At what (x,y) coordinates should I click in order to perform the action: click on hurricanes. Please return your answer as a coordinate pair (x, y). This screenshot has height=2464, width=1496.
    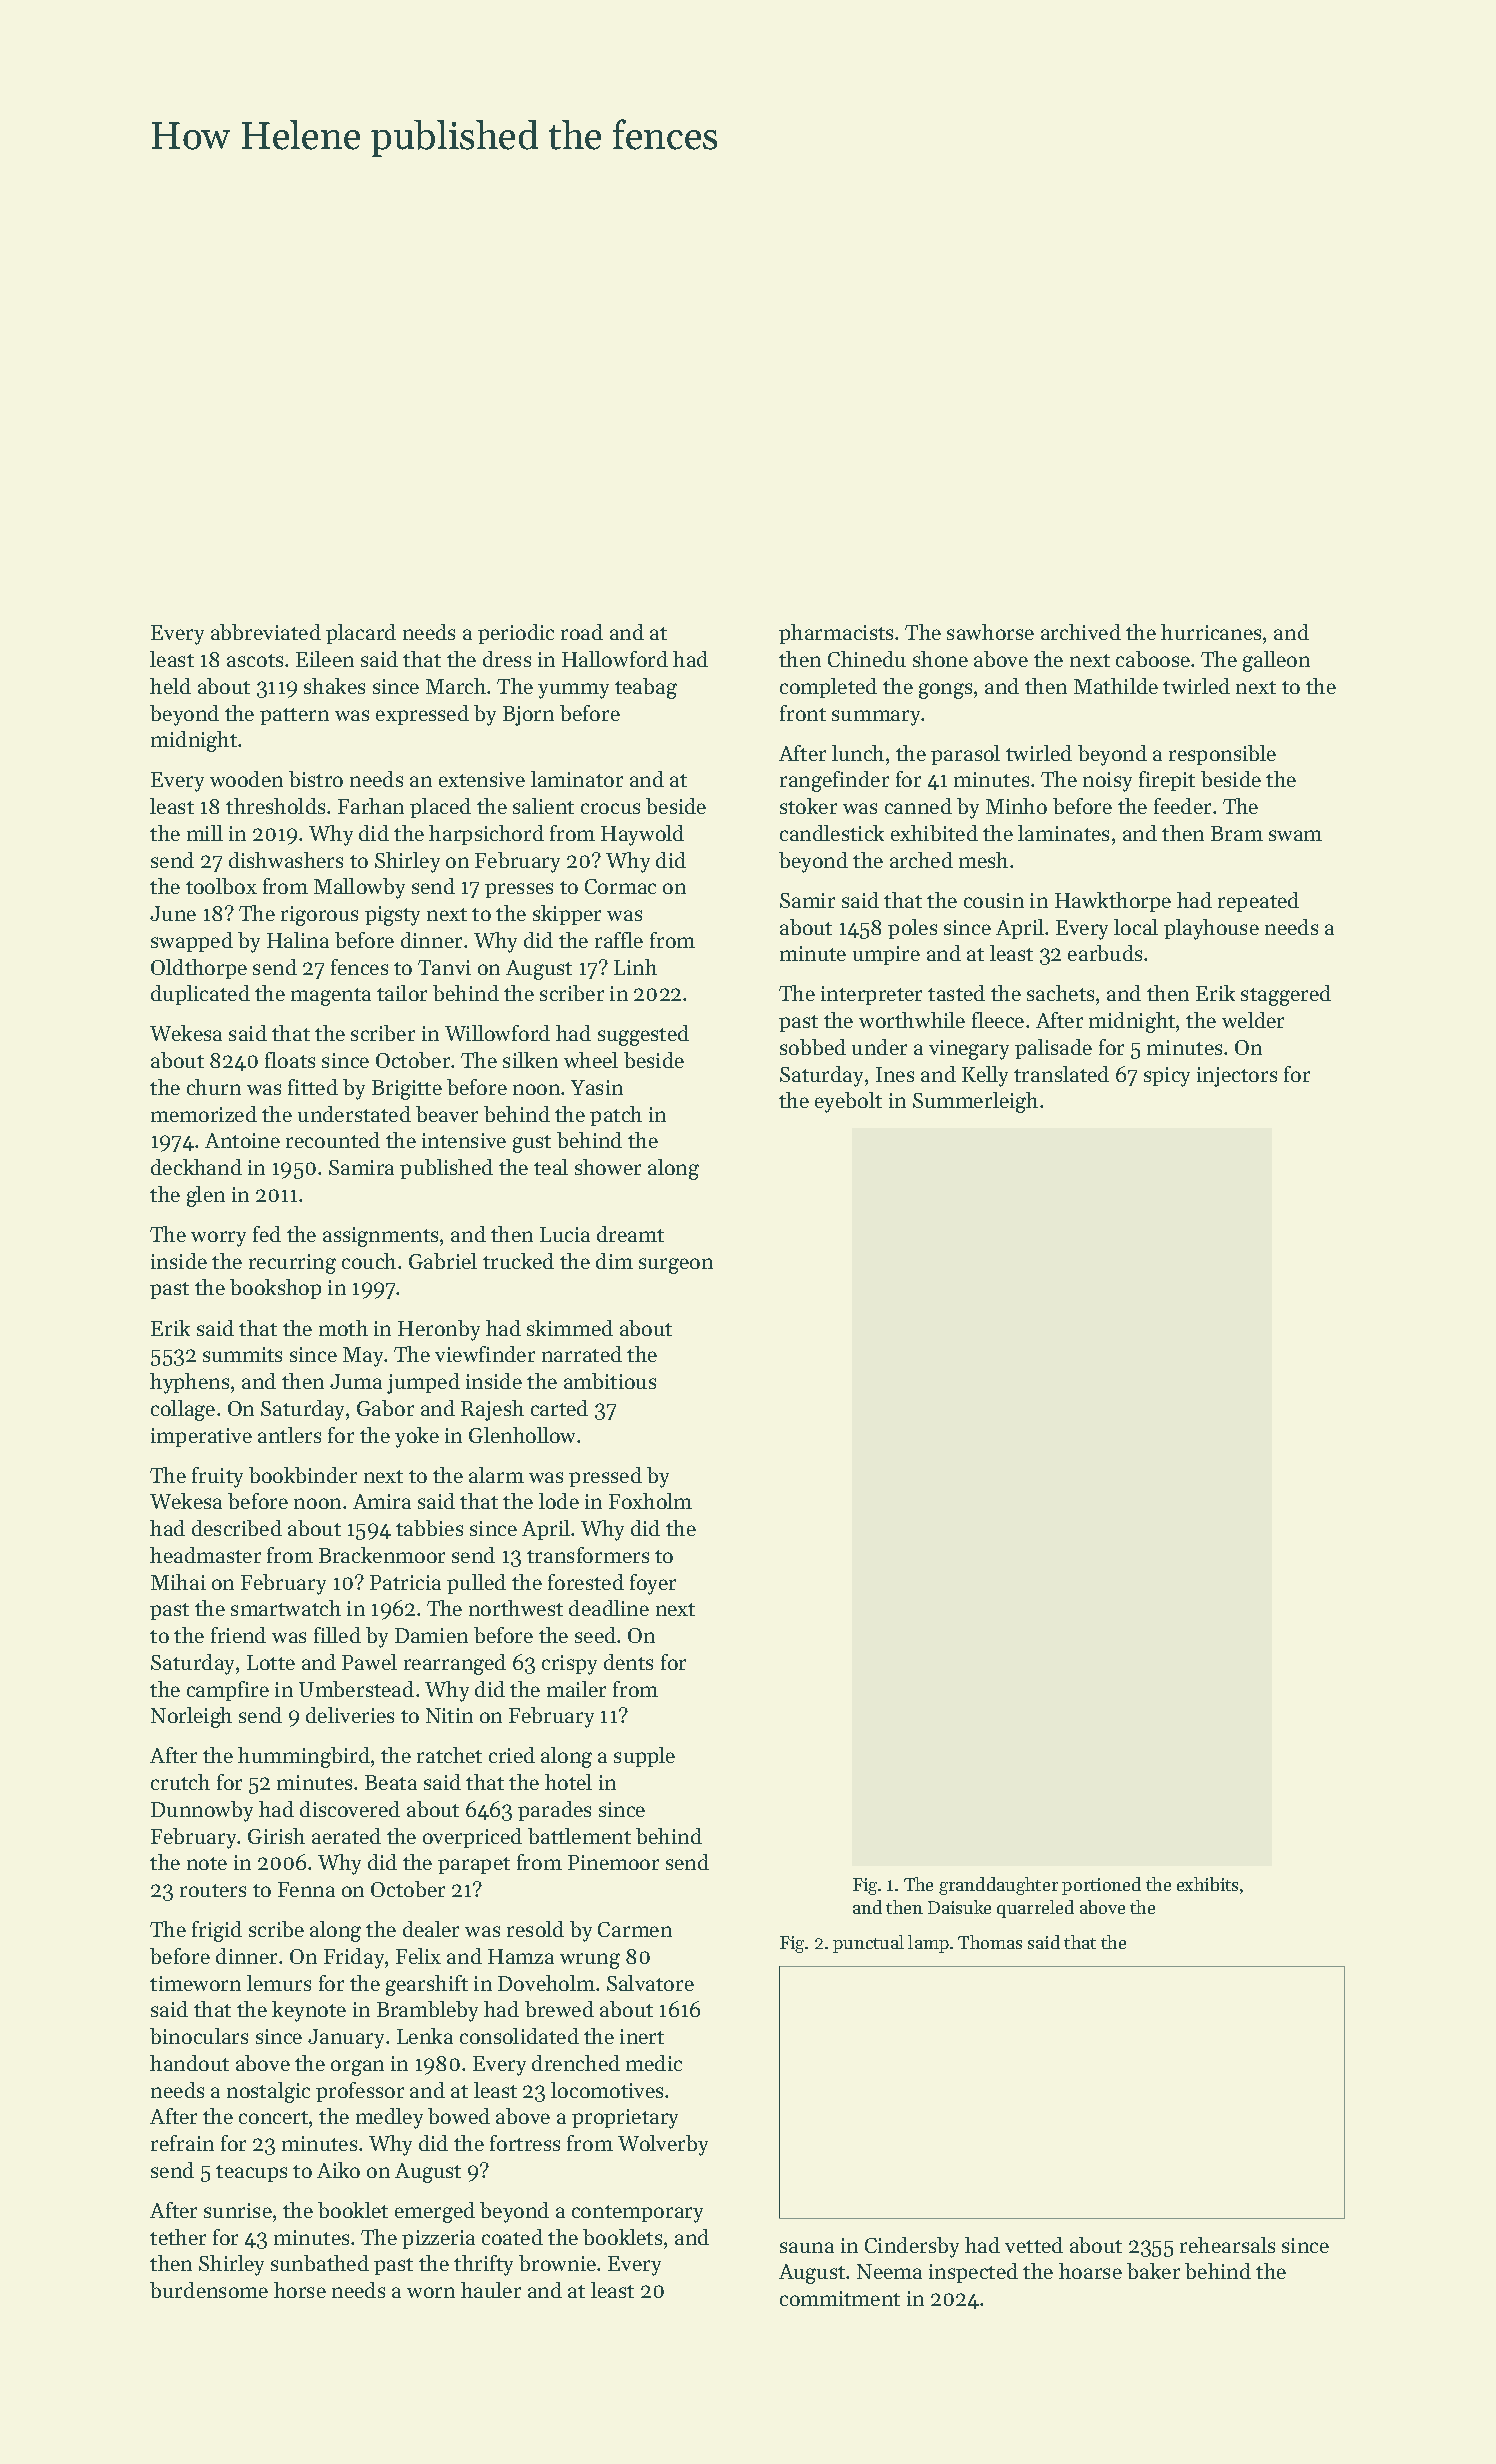
    Looking at the image, I should click on (1211, 632).
